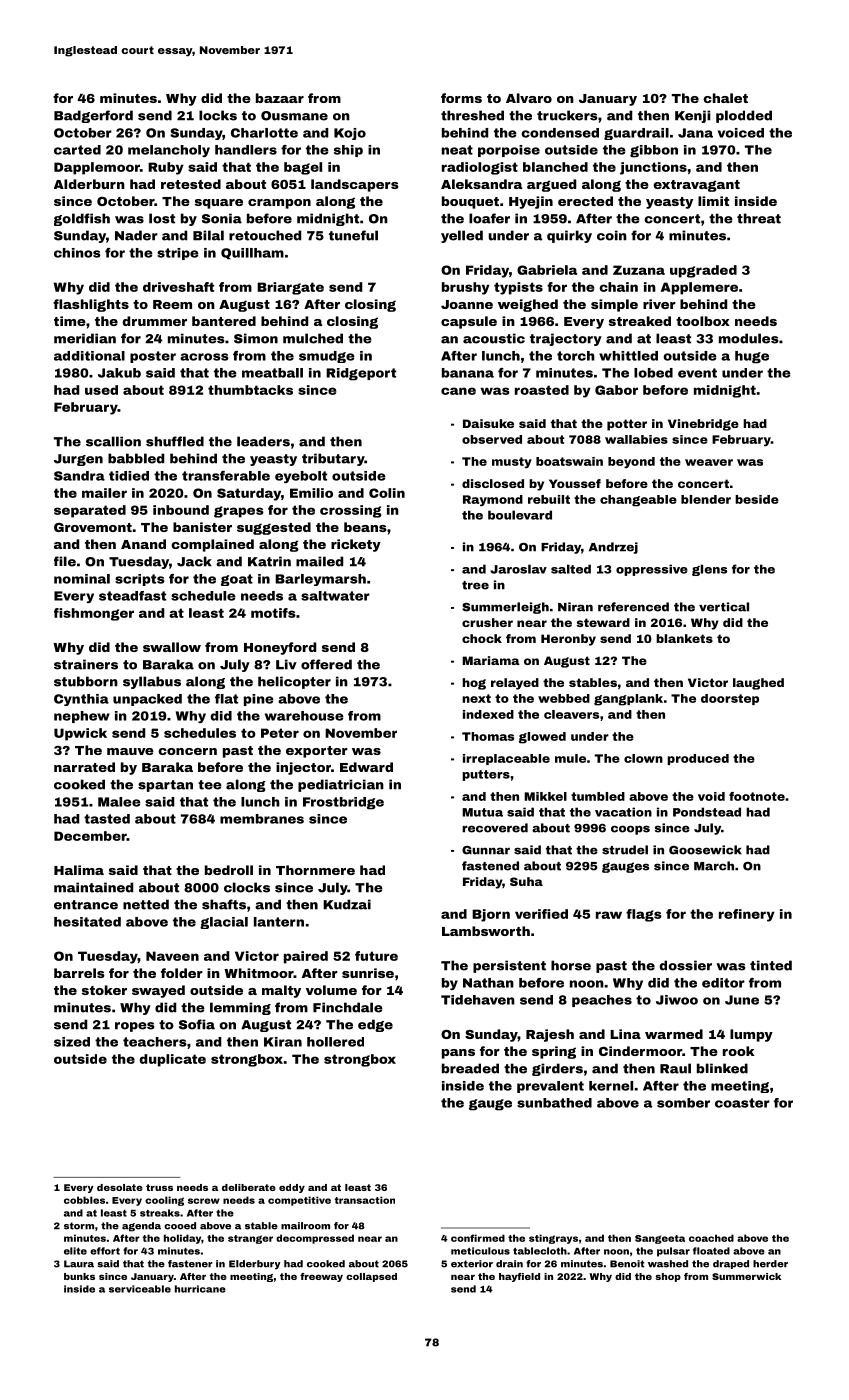 This document has width=849, height=1400. Describe the element at coordinates (482, 638) in the document. I see `chock` at that location.
